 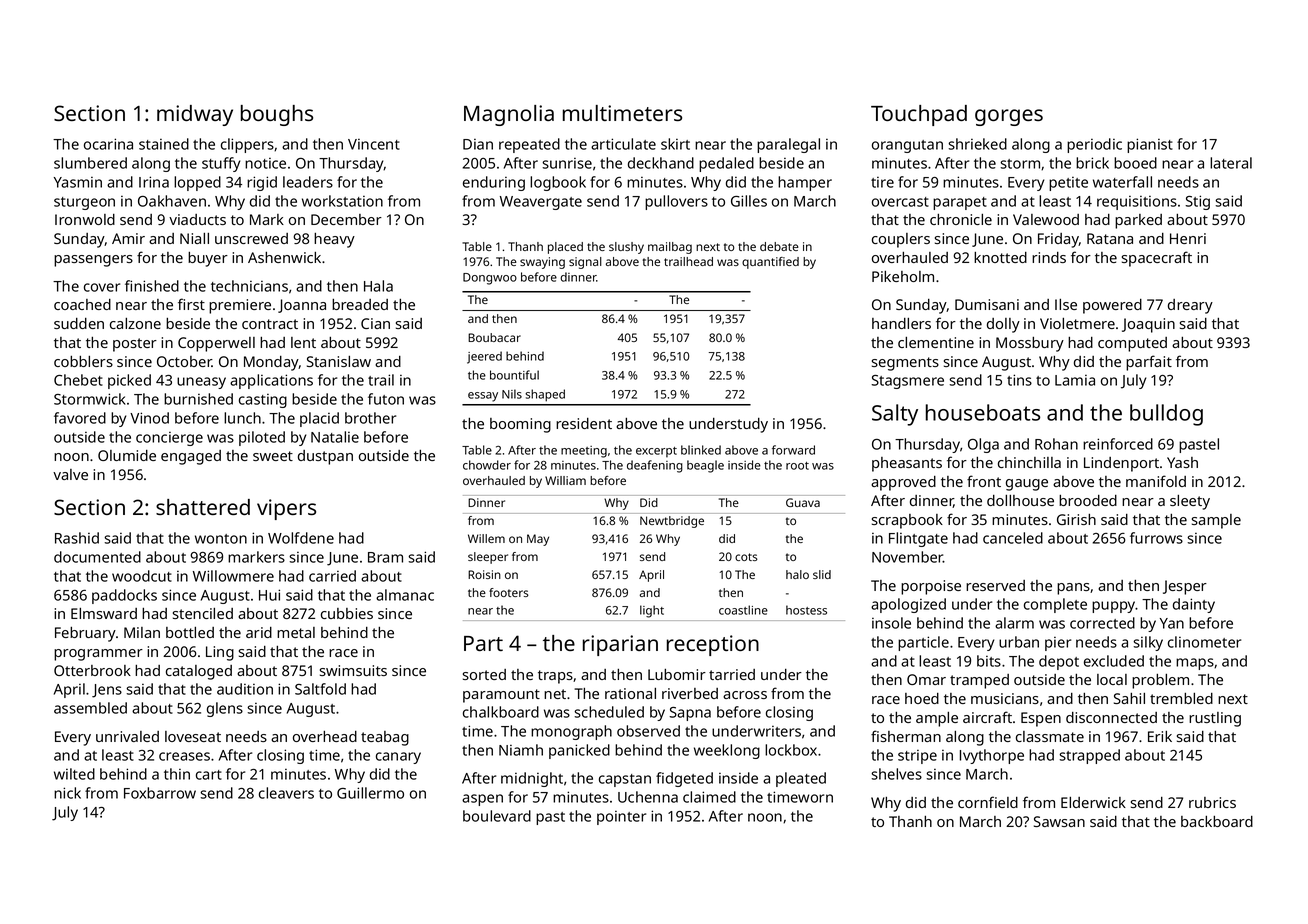 What do you see at coordinates (484, 574) in the page?
I see `Roisin` at bounding box center [484, 574].
